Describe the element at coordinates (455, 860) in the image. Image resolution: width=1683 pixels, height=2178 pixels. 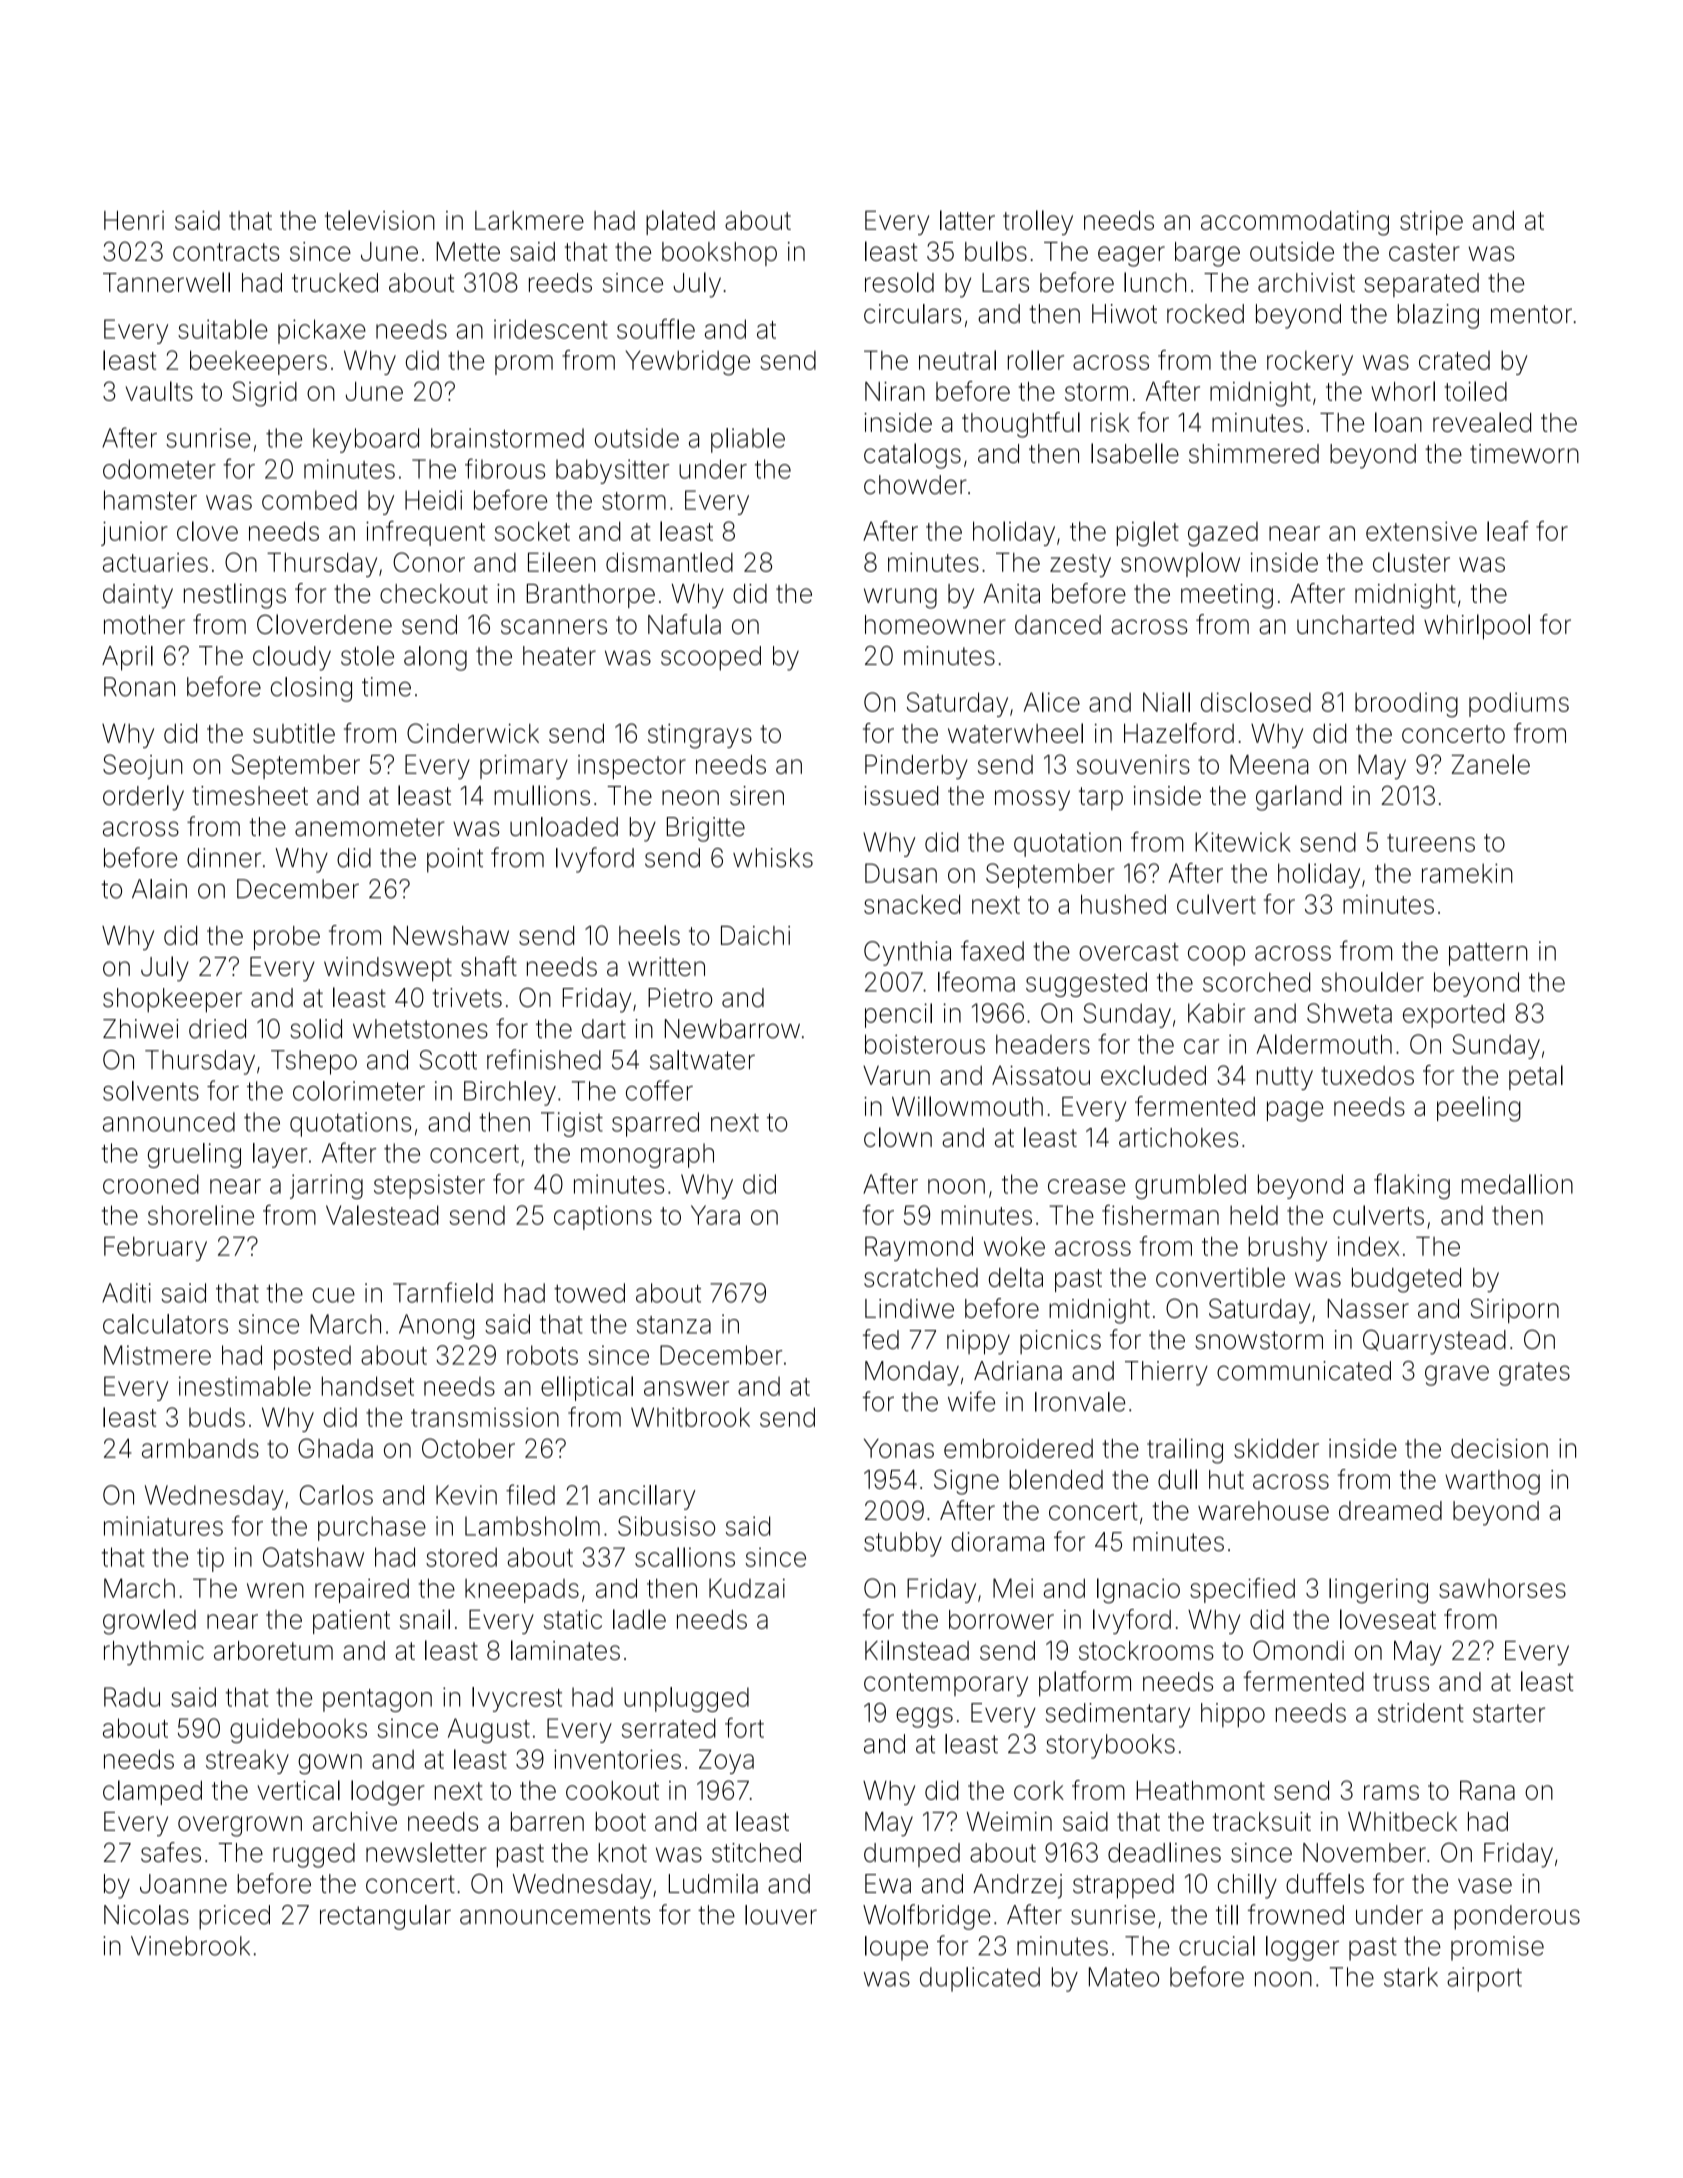
I see `point` at that location.
